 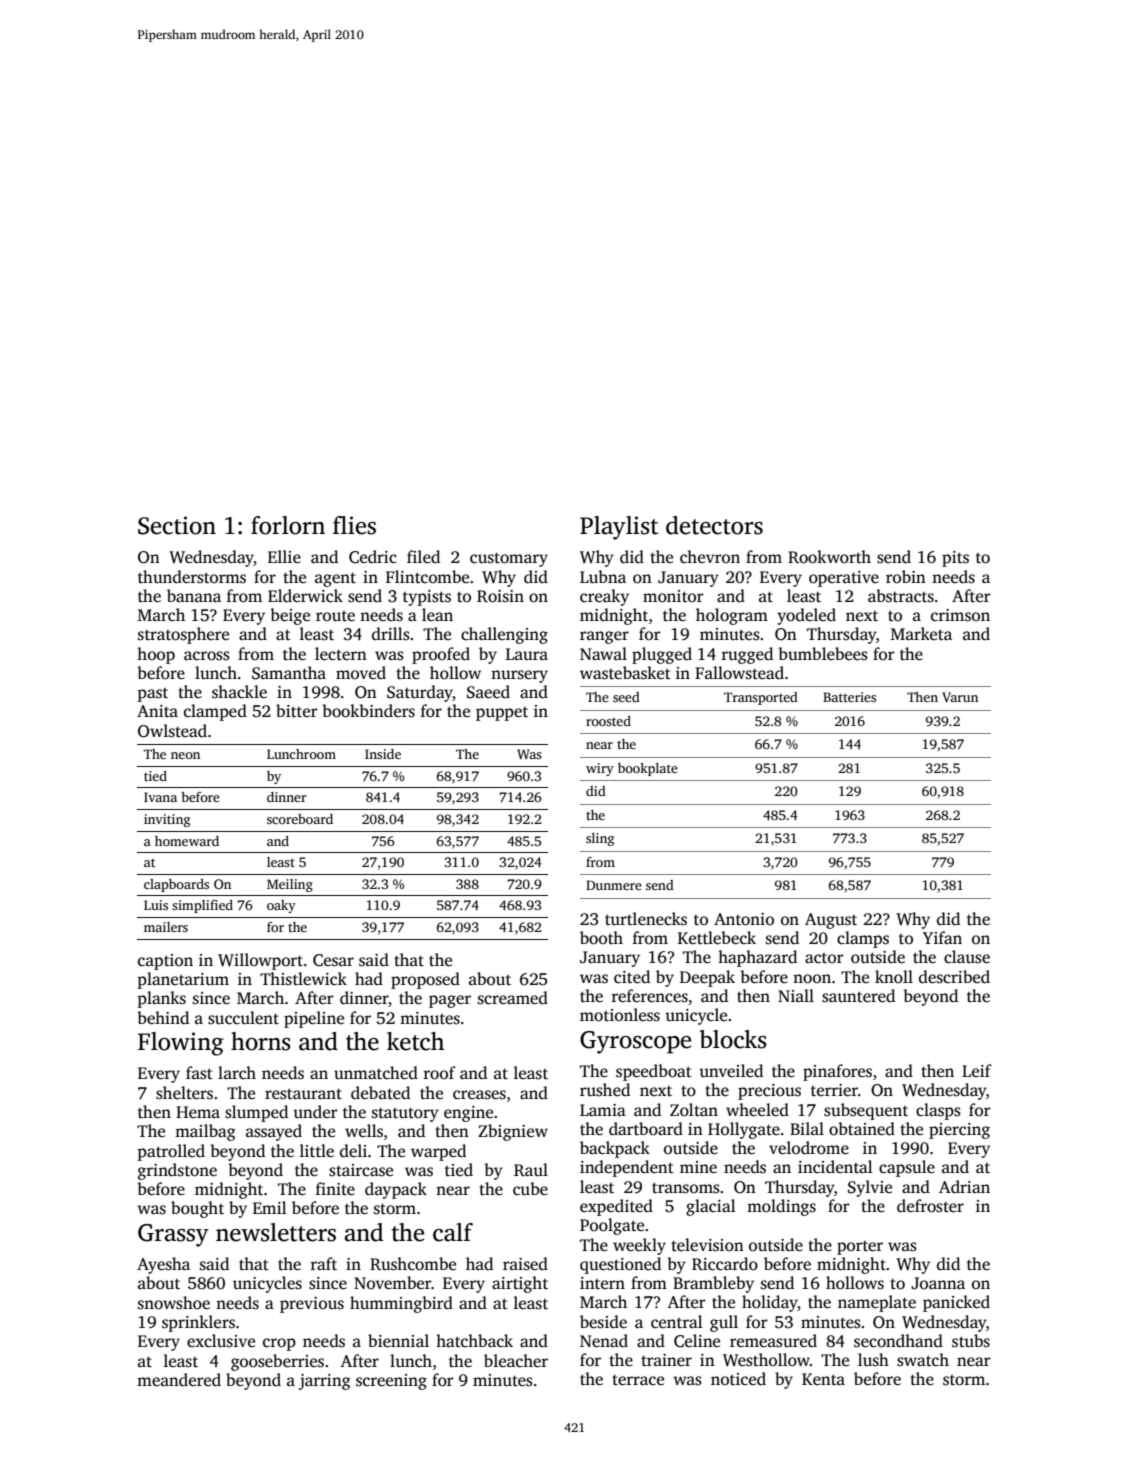 What do you see at coordinates (858, 996) in the image?
I see `sauntered` at bounding box center [858, 996].
